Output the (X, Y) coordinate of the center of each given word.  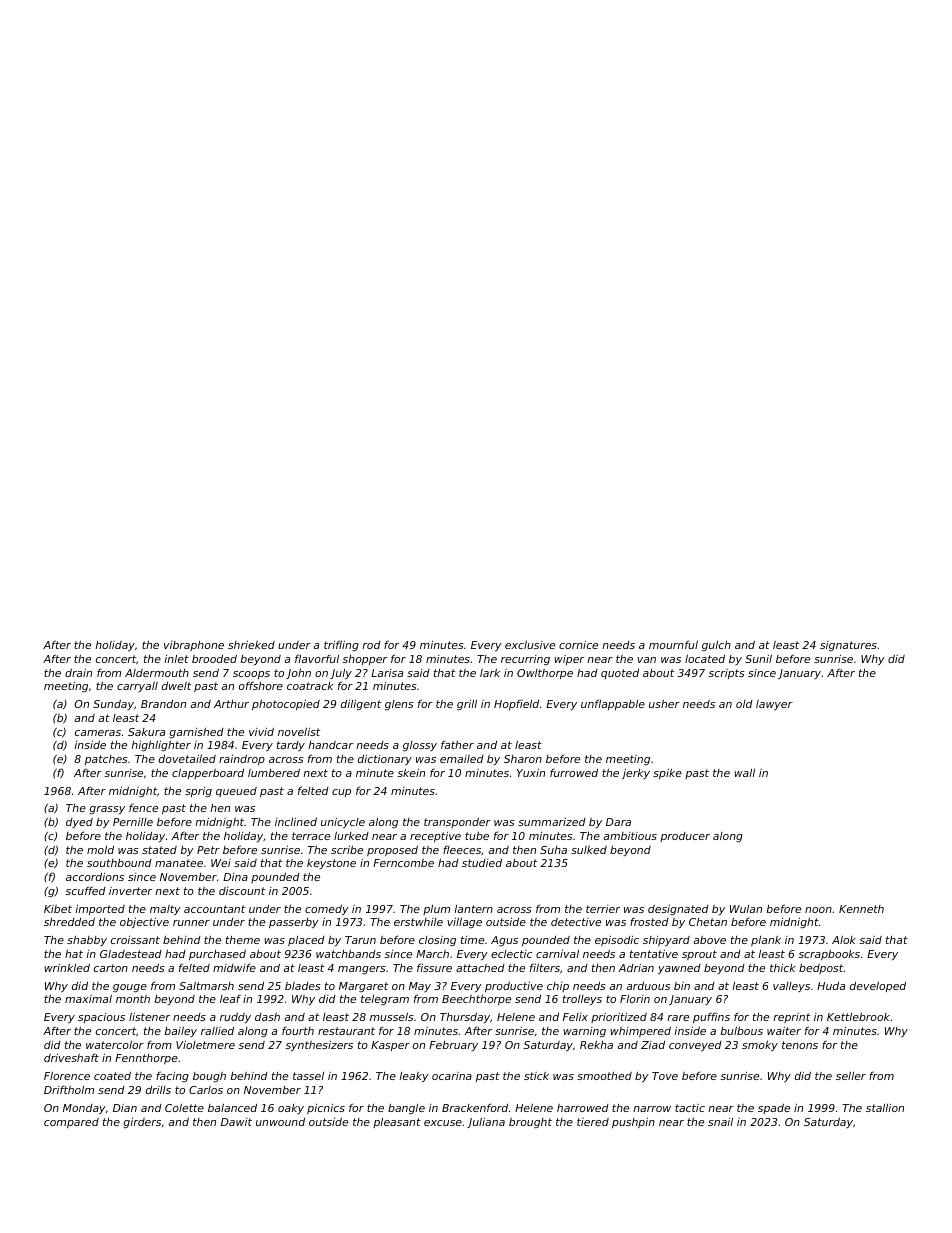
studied (482, 863)
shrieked (251, 644)
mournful (673, 644)
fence (143, 808)
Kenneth (861, 909)
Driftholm (69, 1090)
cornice (578, 644)
